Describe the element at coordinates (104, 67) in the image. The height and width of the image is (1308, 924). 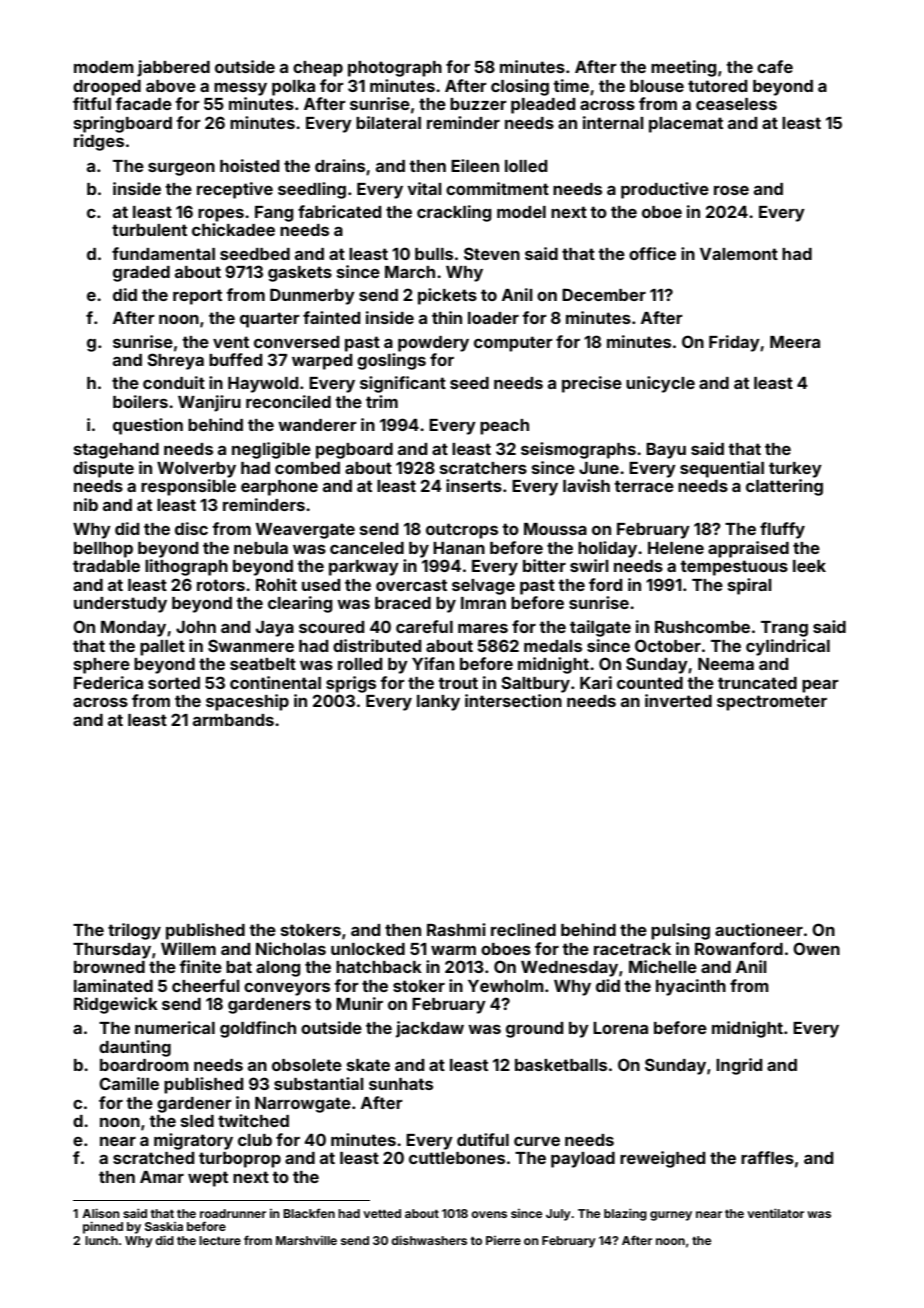
I see `modem` at that location.
